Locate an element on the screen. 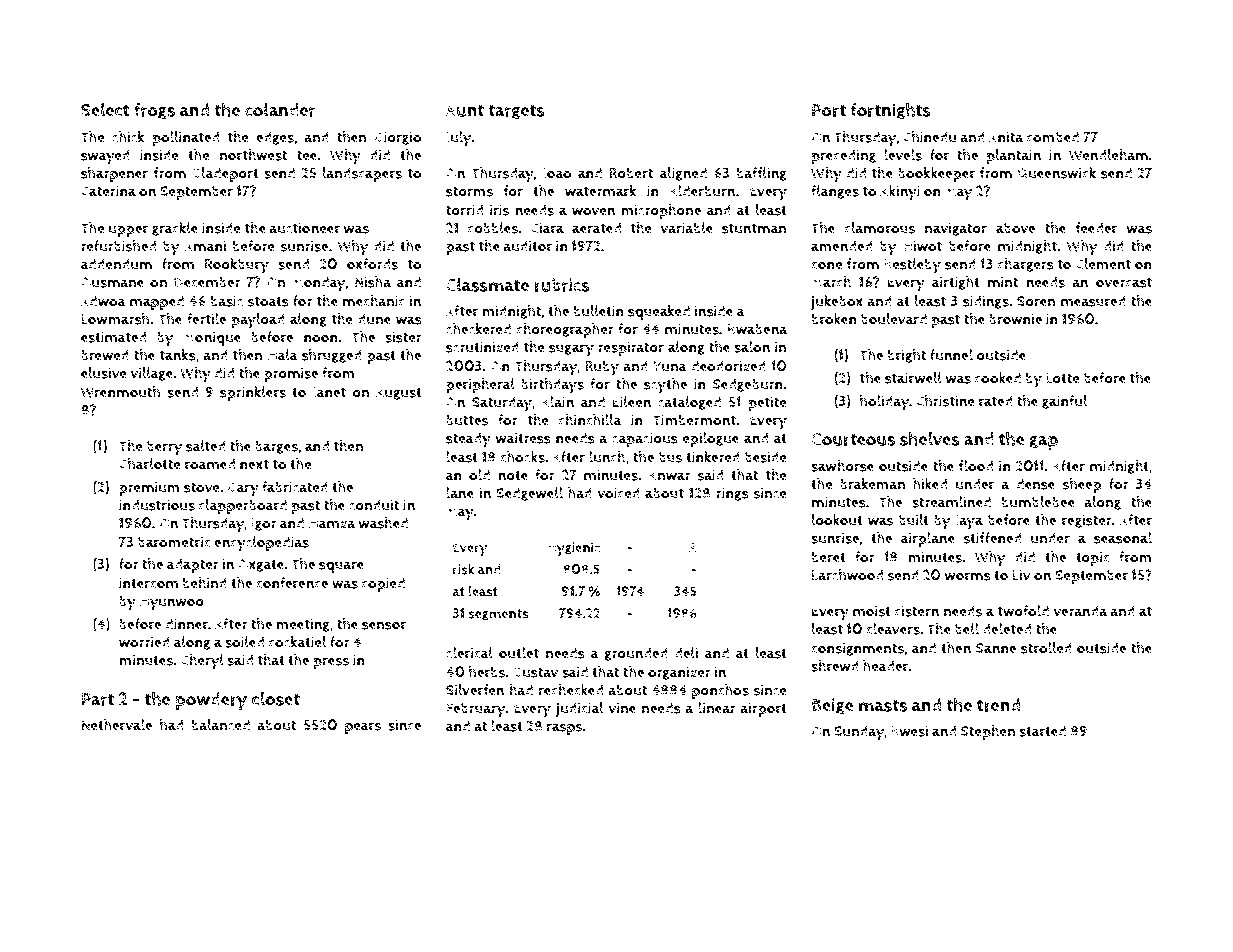 The width and height of the screenshot is (1233, 952). Hala is located at coordinates (283, 355).
